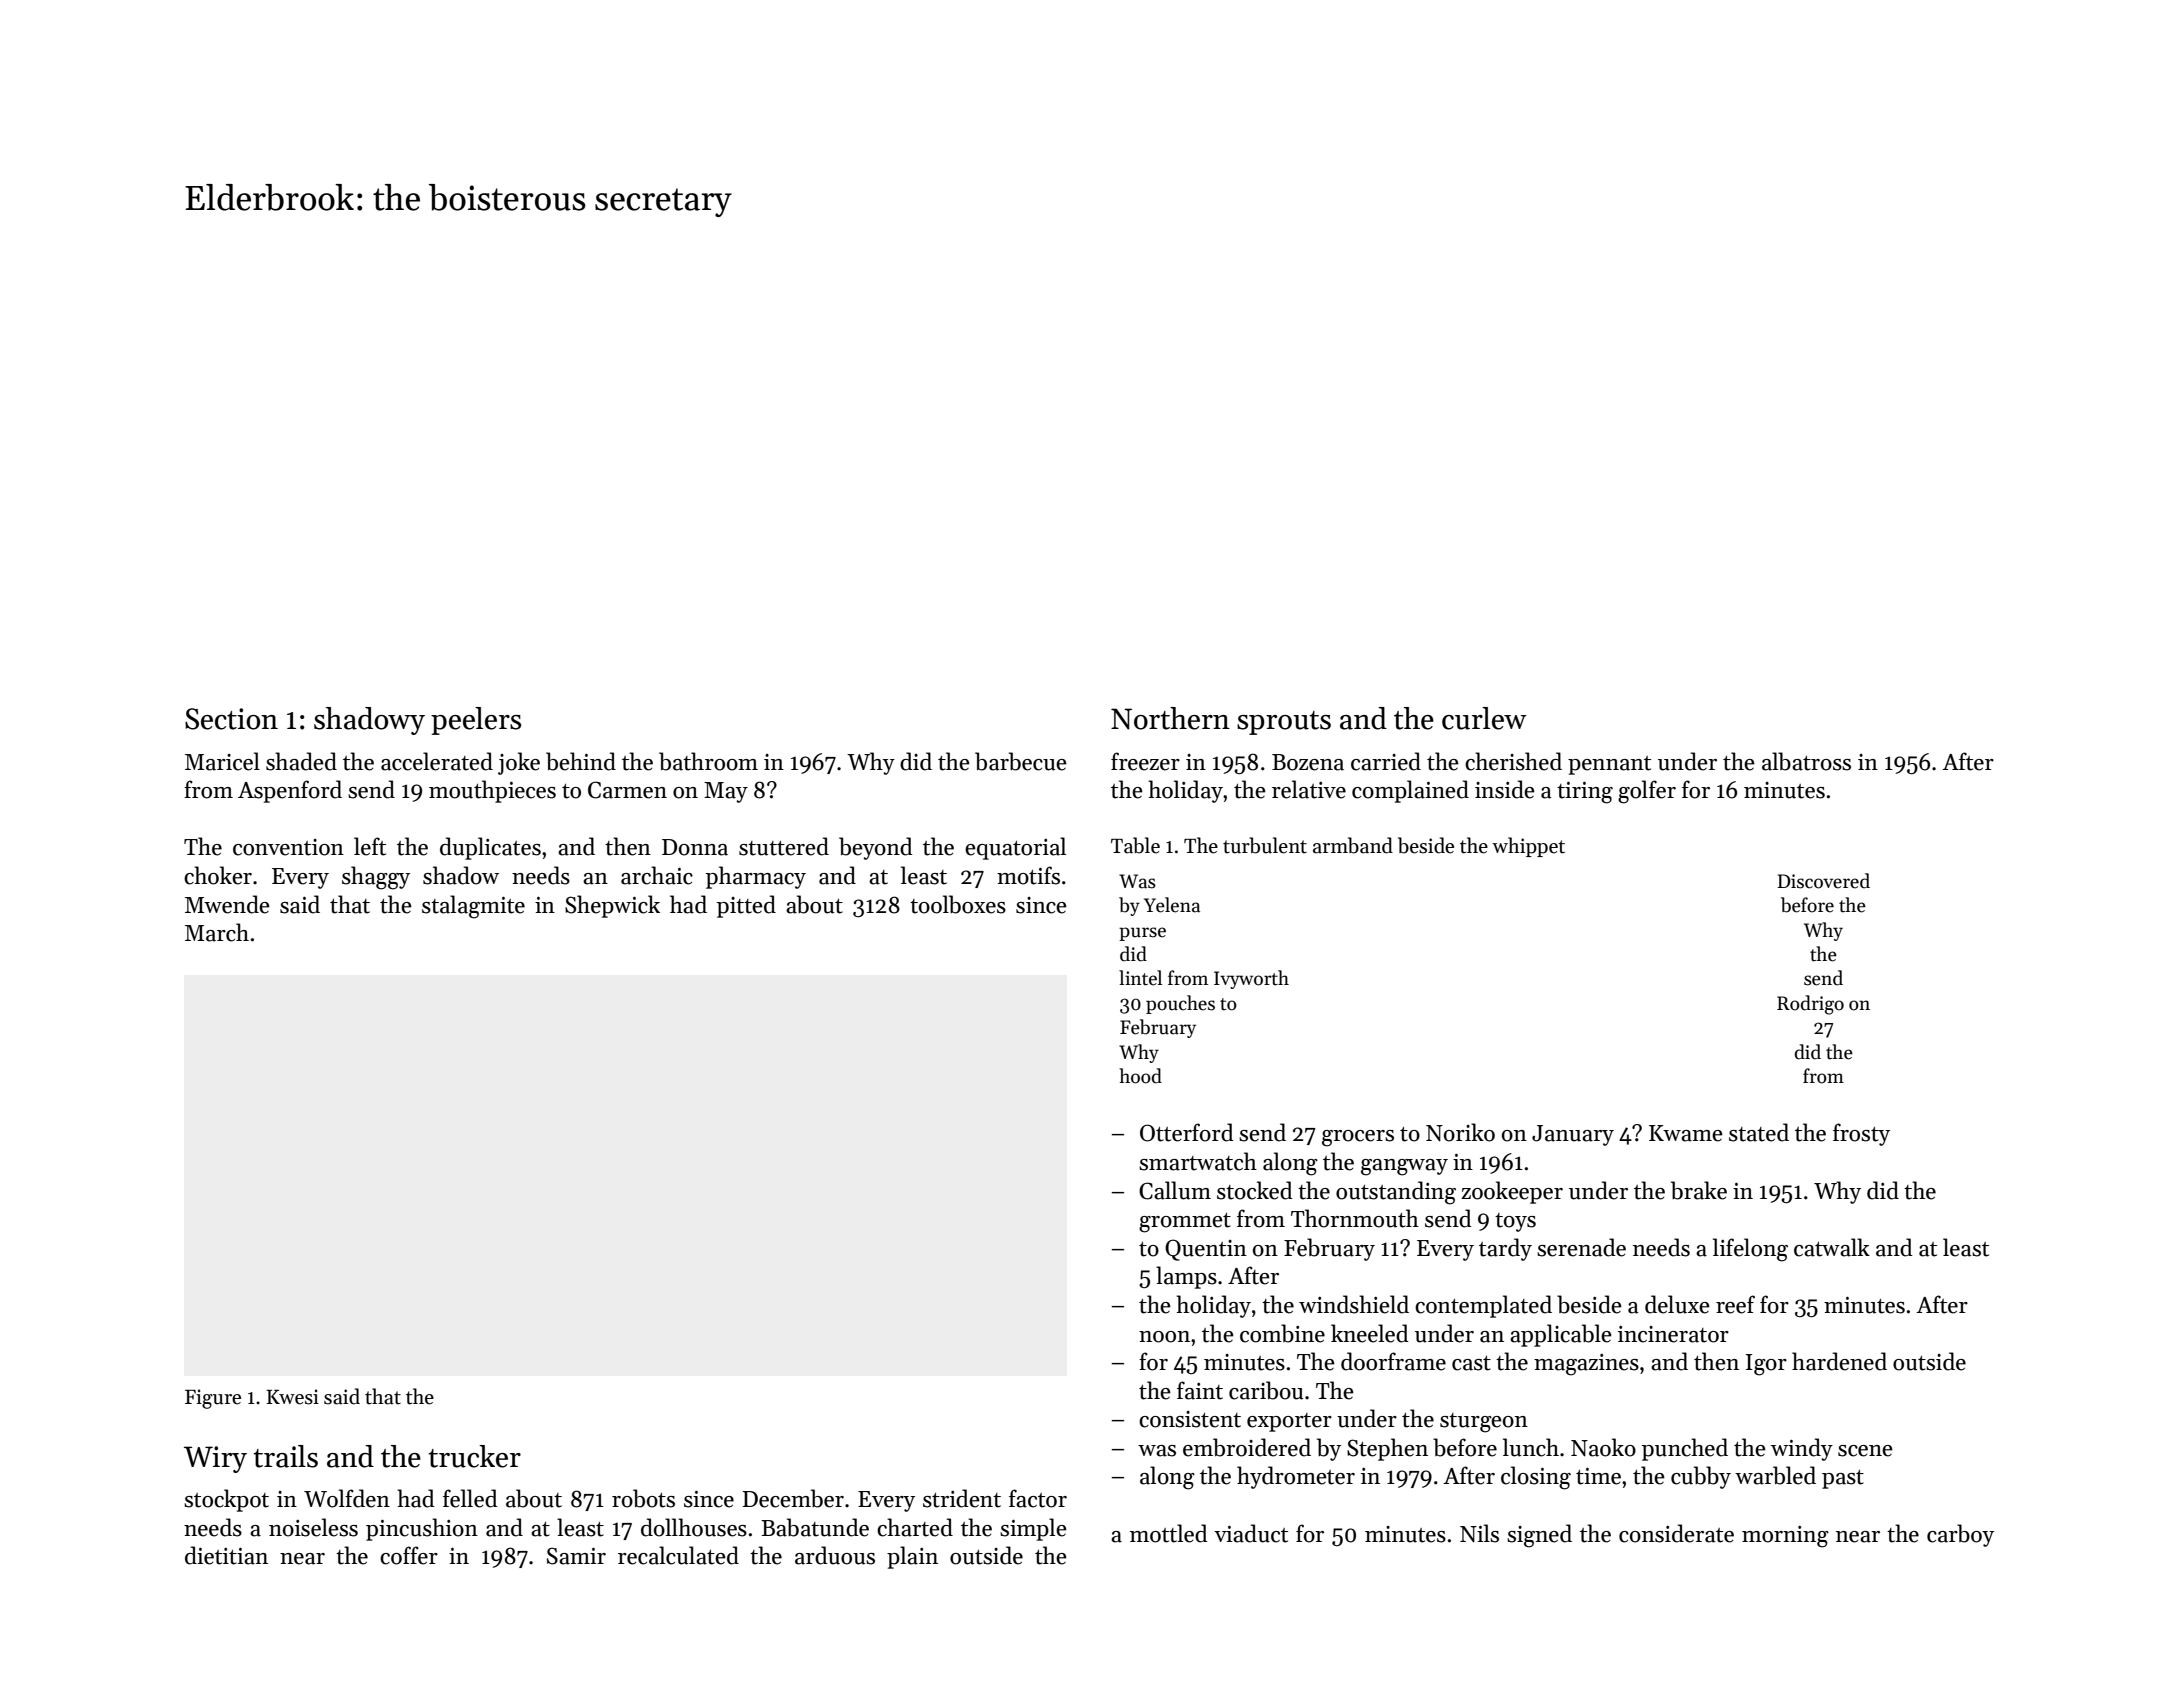 The width and height of the screenshot is (2178, 1683). Describe the element at coordinates (1175, 1190) in the screenshot. I see `Callum` at that location.
